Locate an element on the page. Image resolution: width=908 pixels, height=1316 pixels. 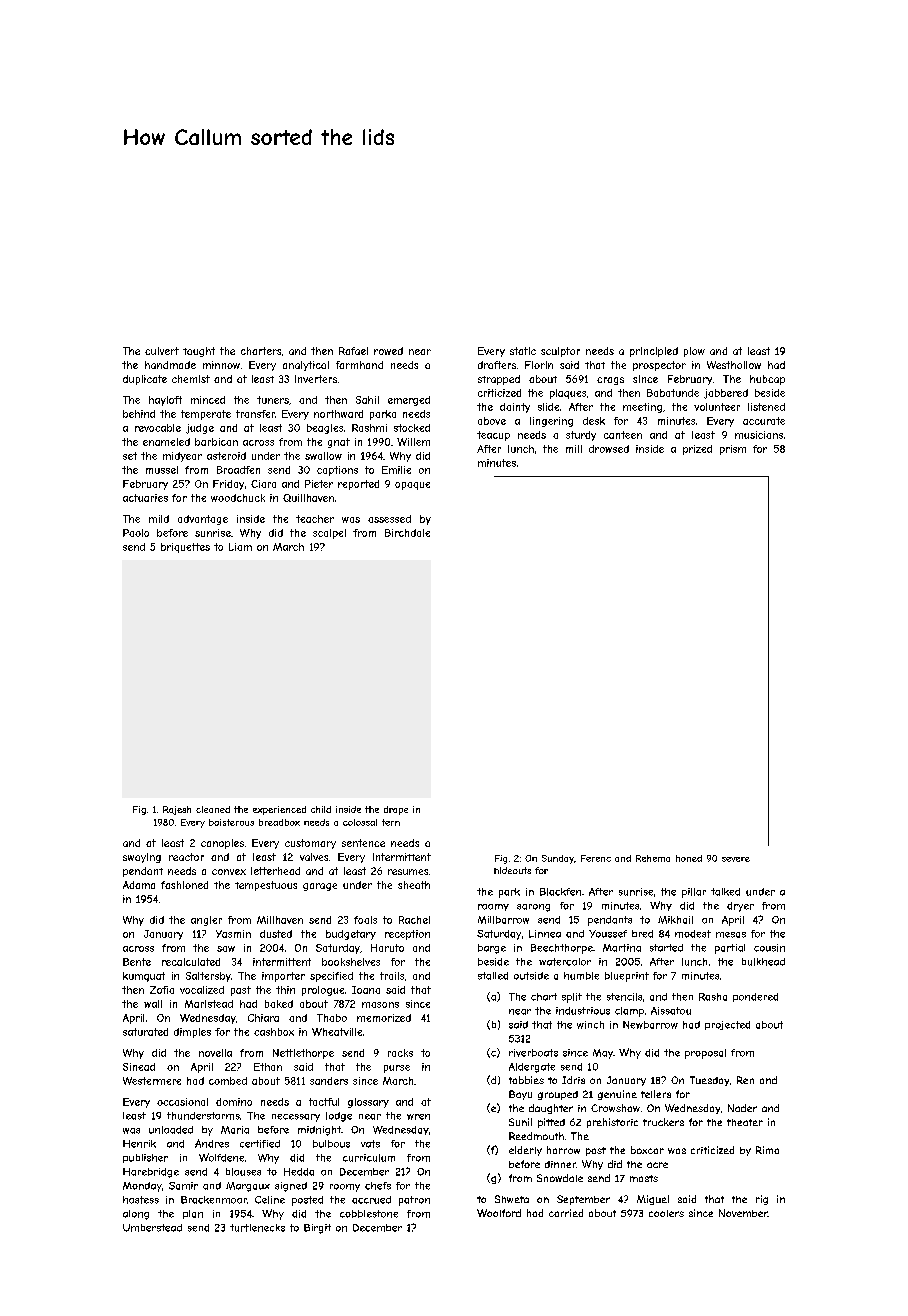
recalculated is located at coordinates (191, 962).
